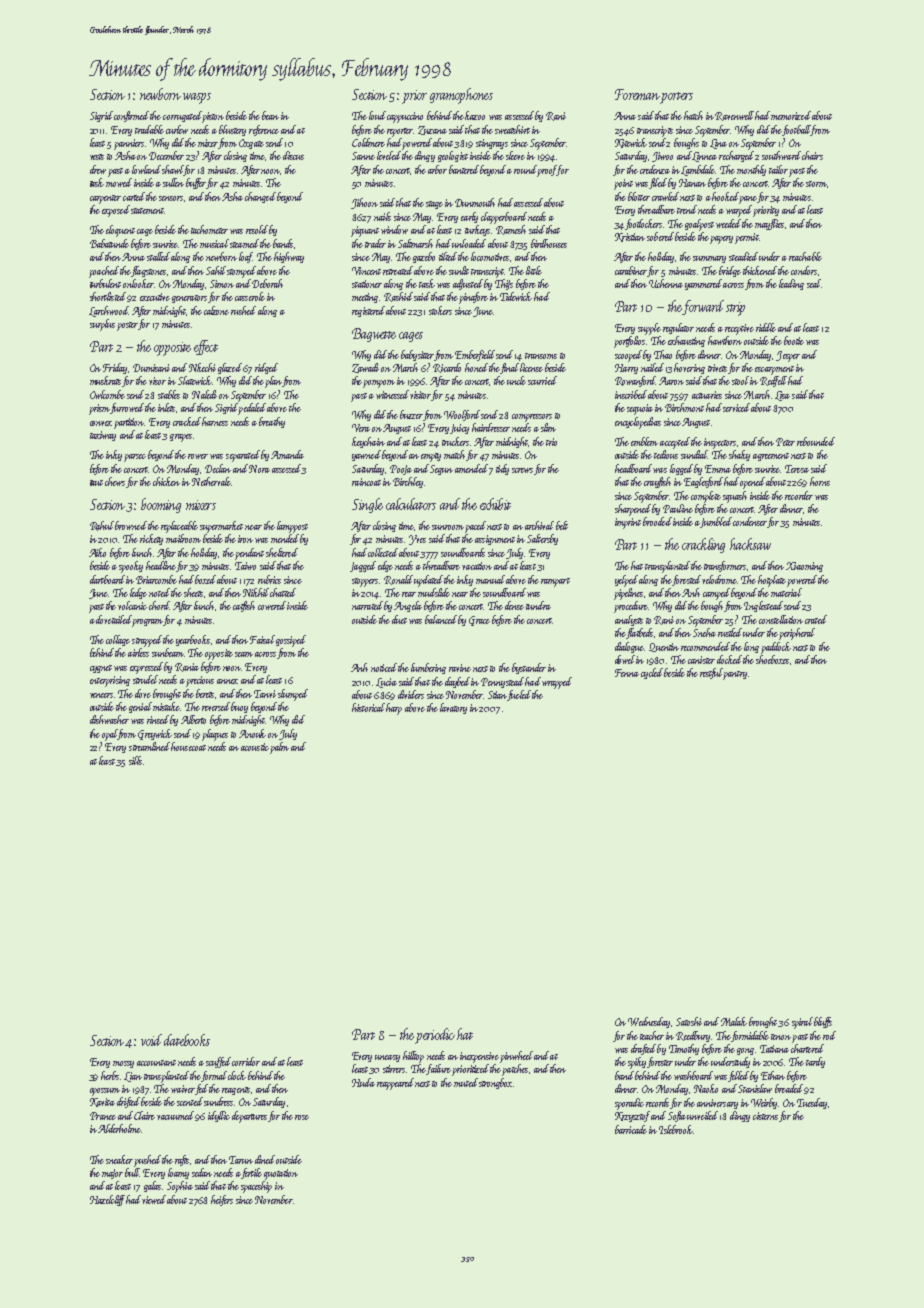  What do you see at coordinates (676, 98) in the screenshot?
I see `porters` at bounding box center [676, 98].
